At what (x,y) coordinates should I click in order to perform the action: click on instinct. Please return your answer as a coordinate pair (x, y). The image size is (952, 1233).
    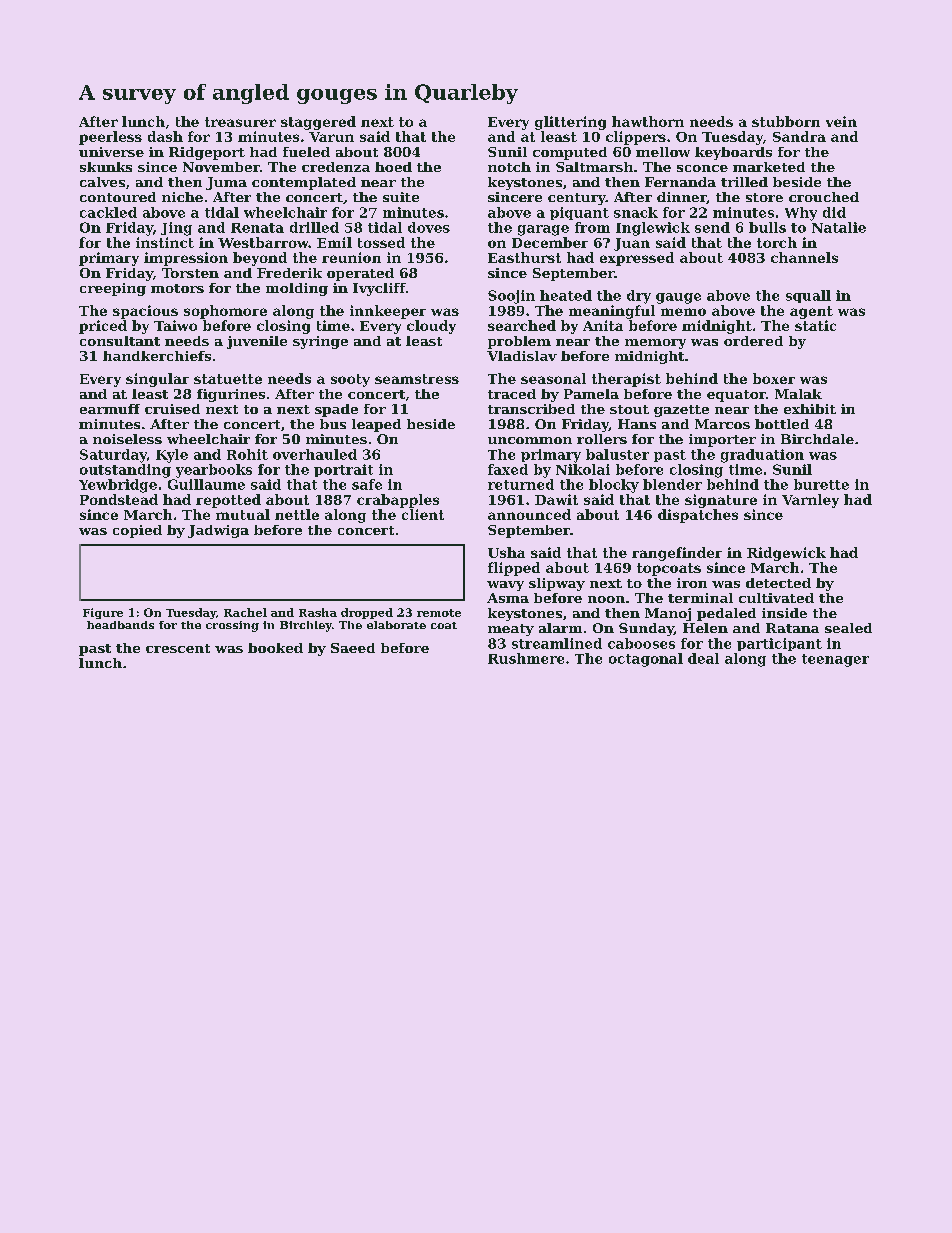
    Looking at the image, I should click on (165, 242).
